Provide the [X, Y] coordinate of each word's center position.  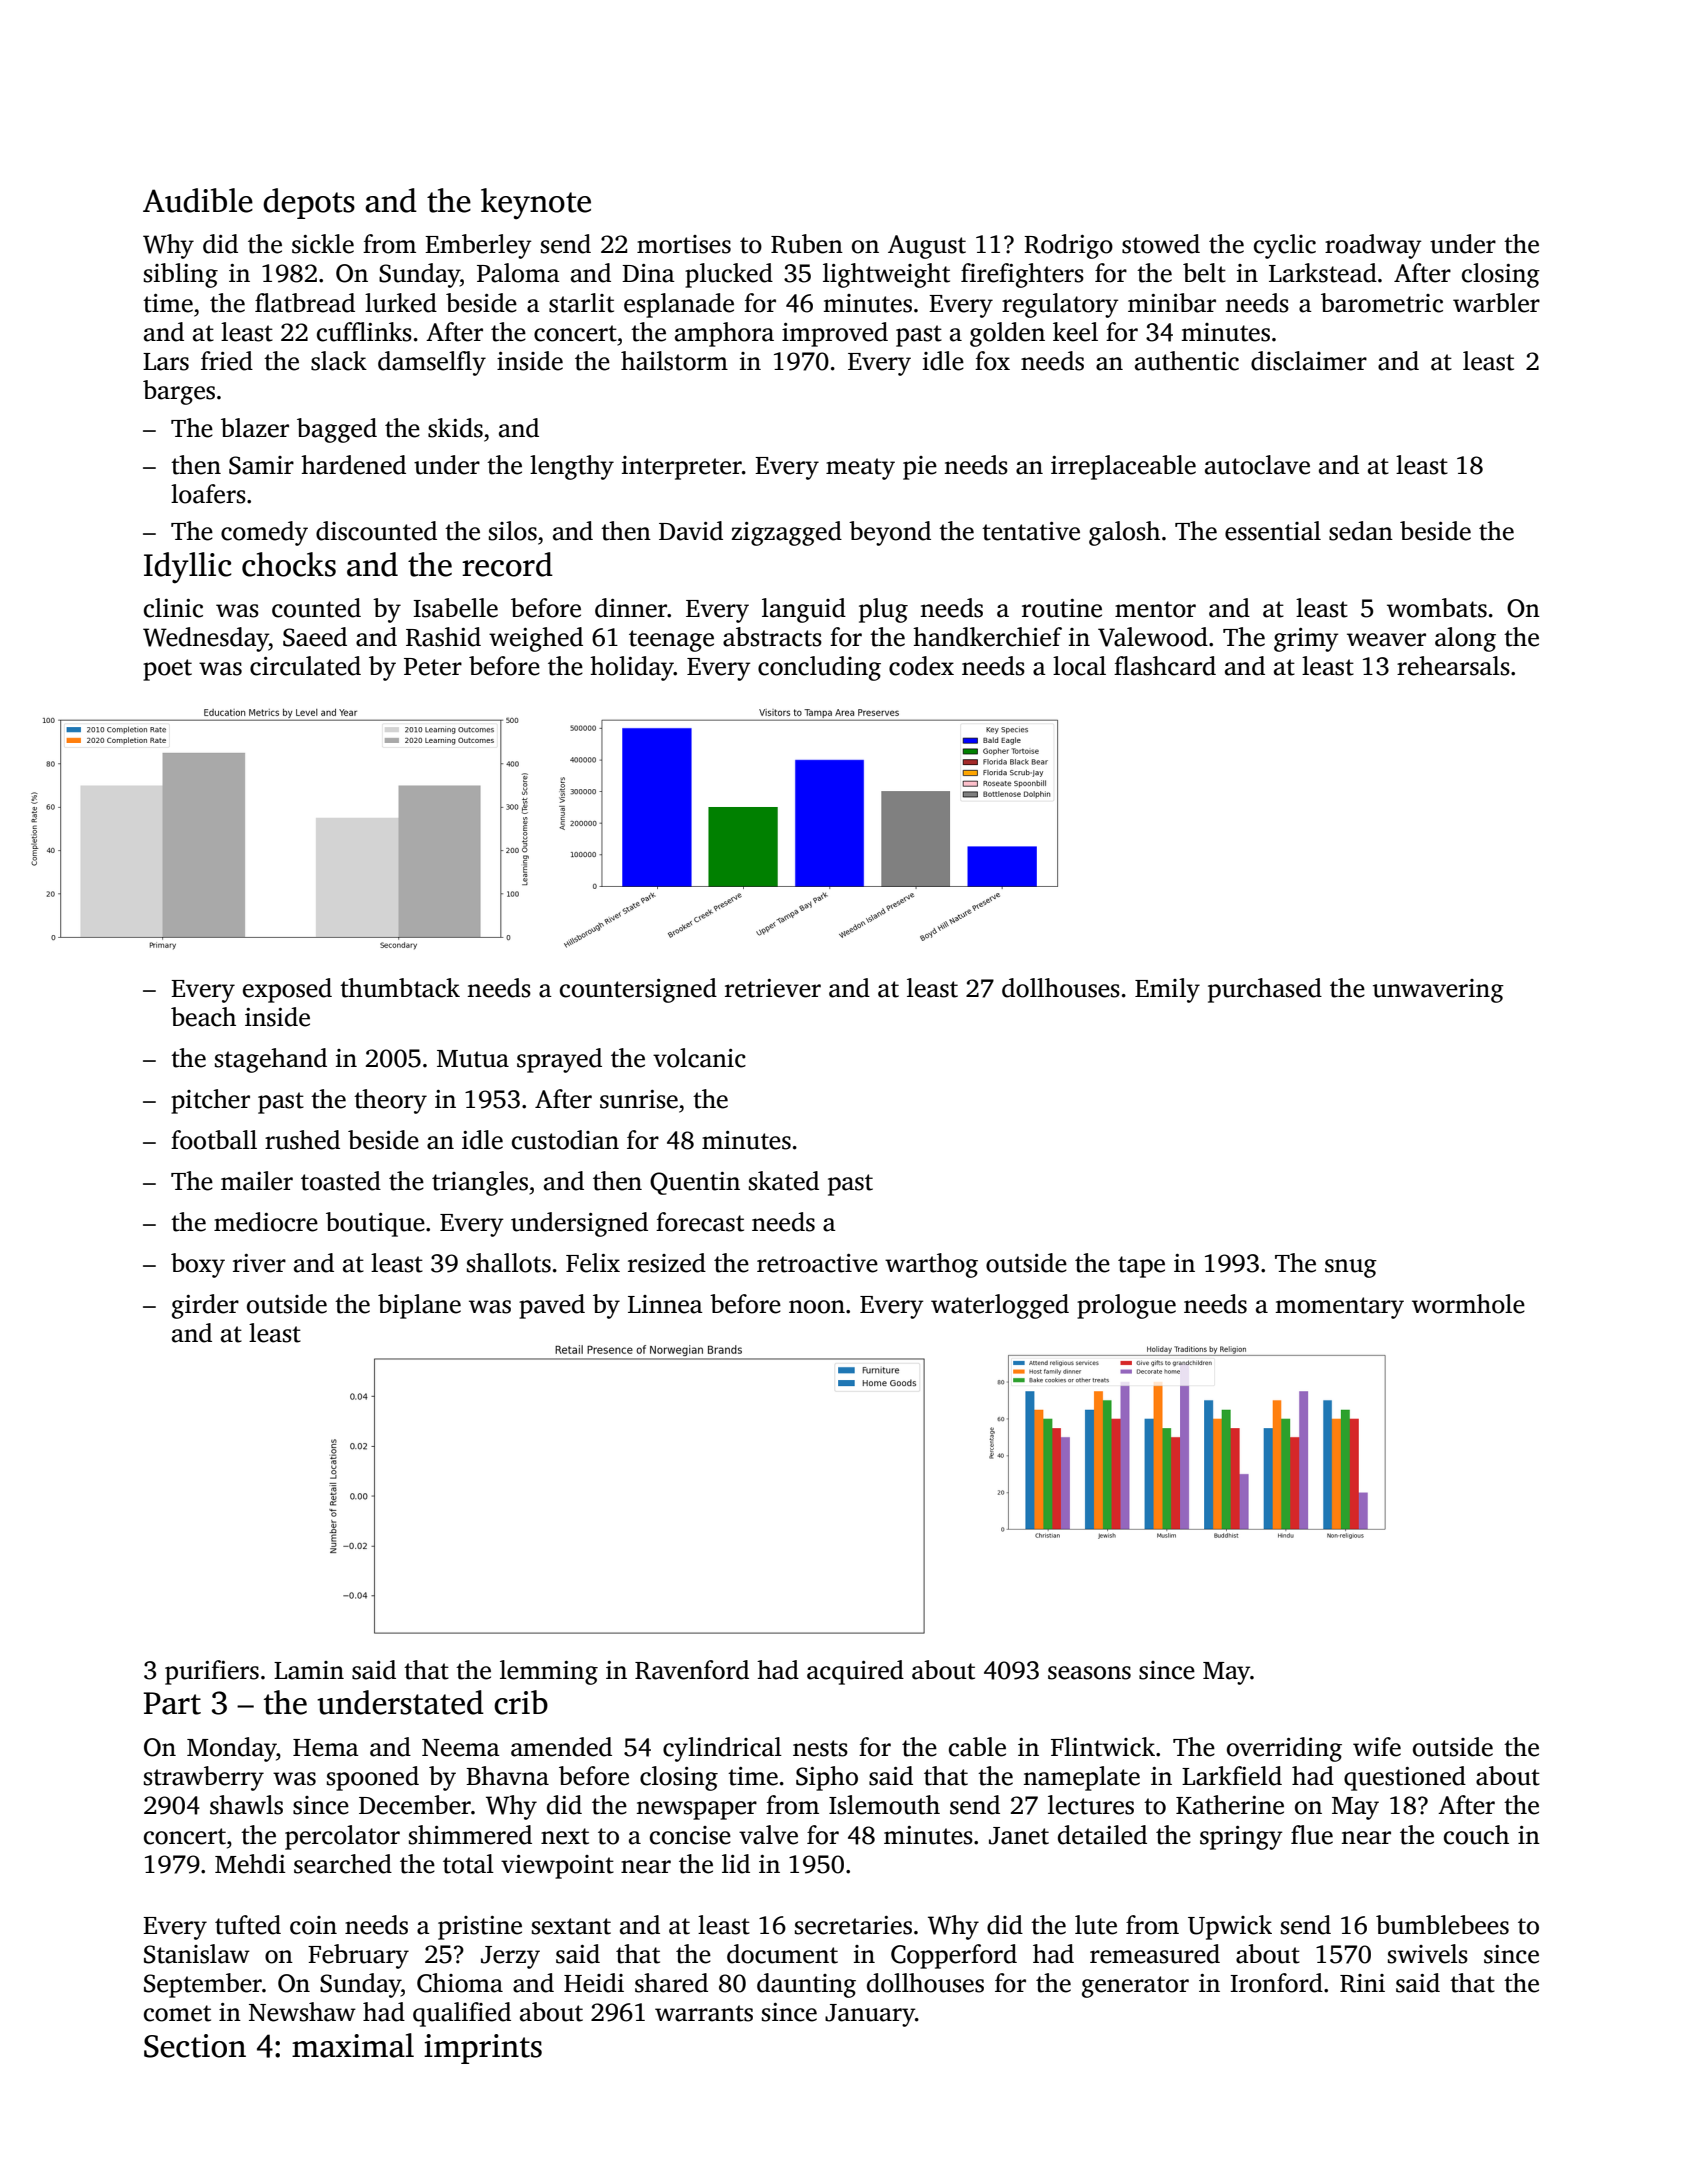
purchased [1265, 990]
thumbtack [400, 988]
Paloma [518, 273]
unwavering [1438, 991]
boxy [198, 1265]
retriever [773, 988]
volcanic [699, 1058]
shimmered [470, 1835]
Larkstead [1323, 273]
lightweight [886, 275]
